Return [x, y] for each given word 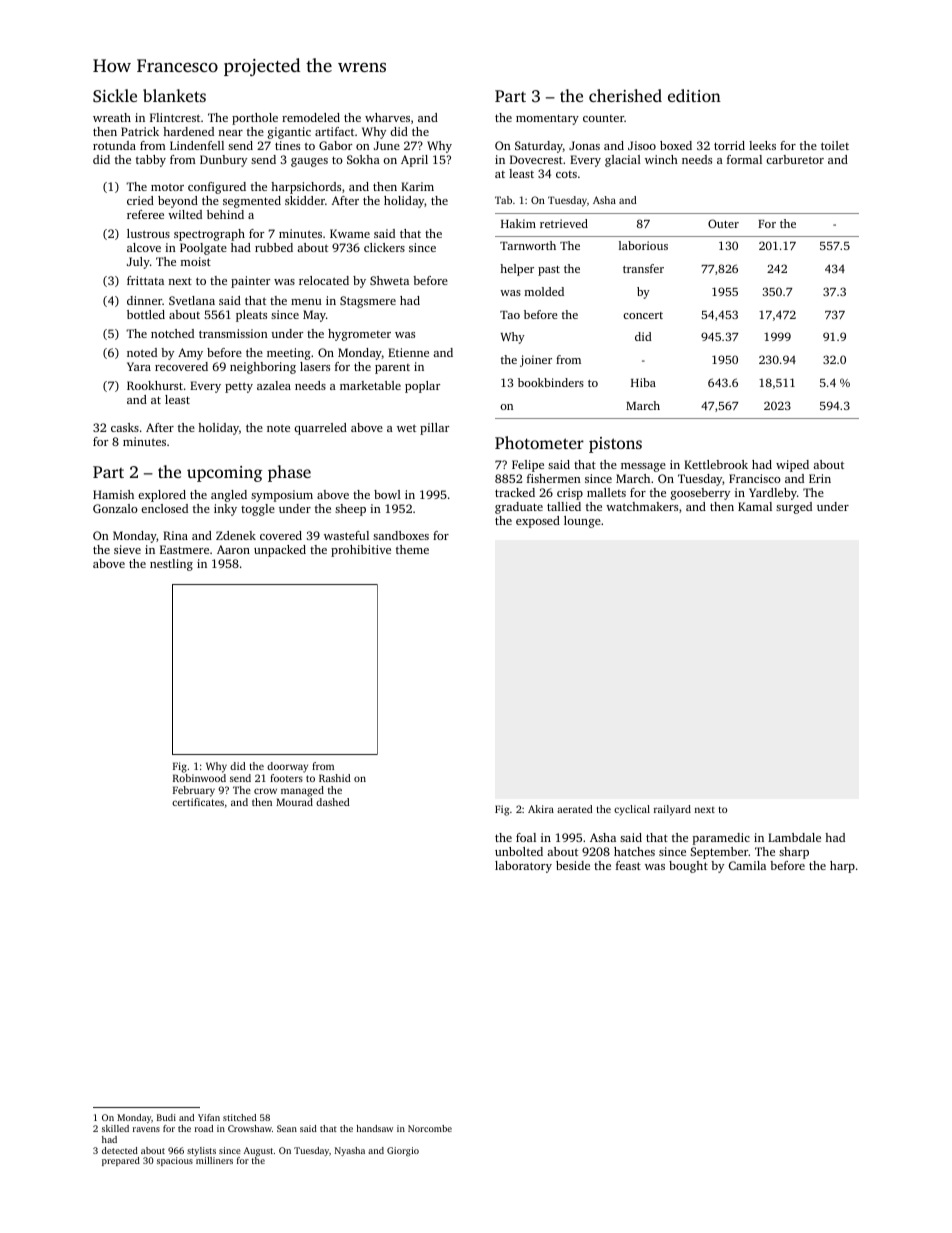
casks [125, 427]
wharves [387, 117]
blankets [174, 95]
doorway [287, 767]
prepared [121, 1161]
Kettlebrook [716, 464]
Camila [747, 865]
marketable [370, 385]
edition [694, 95]
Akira [541, 809]
